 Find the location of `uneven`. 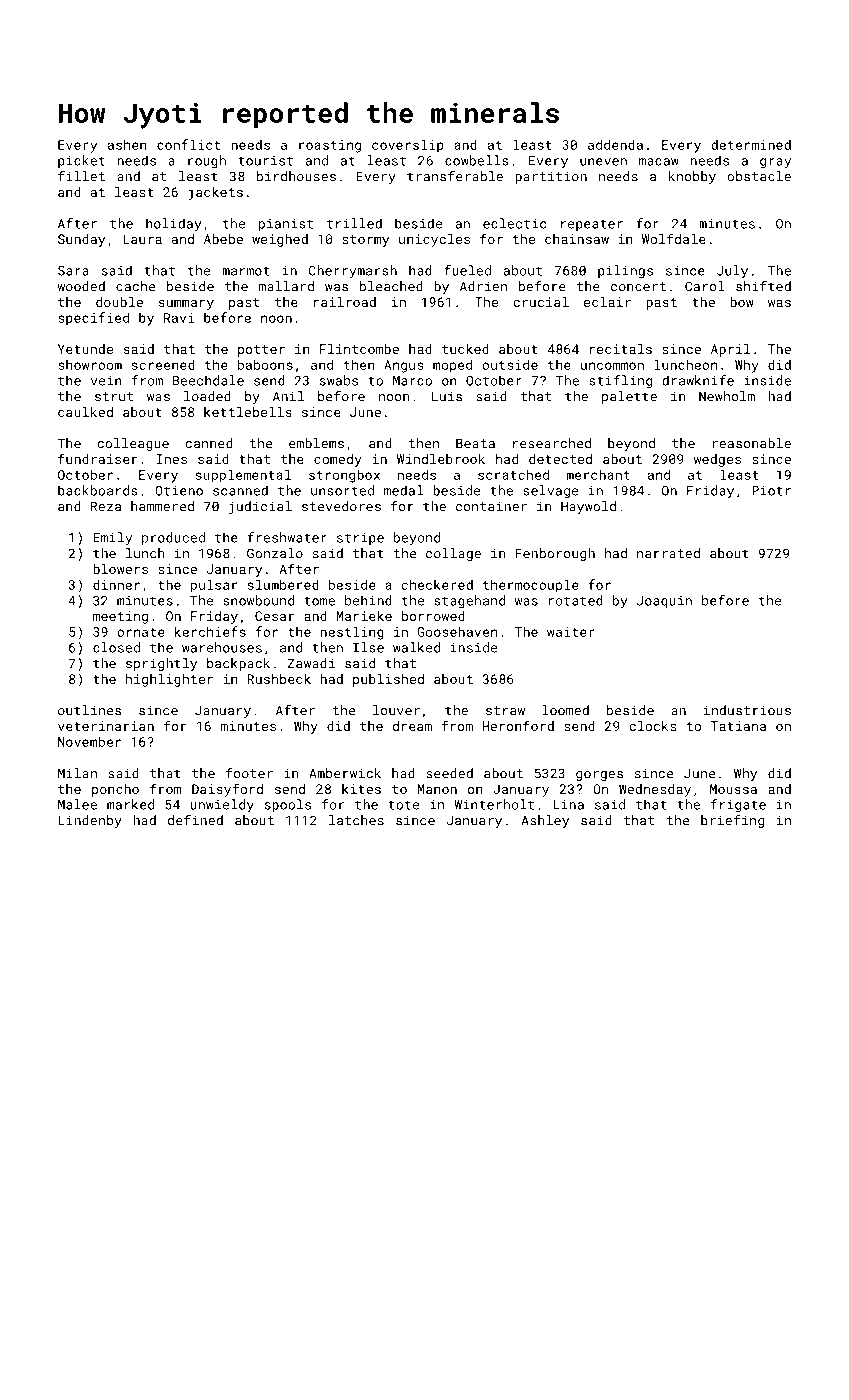

uneven is located at coordinates (603, 162).
